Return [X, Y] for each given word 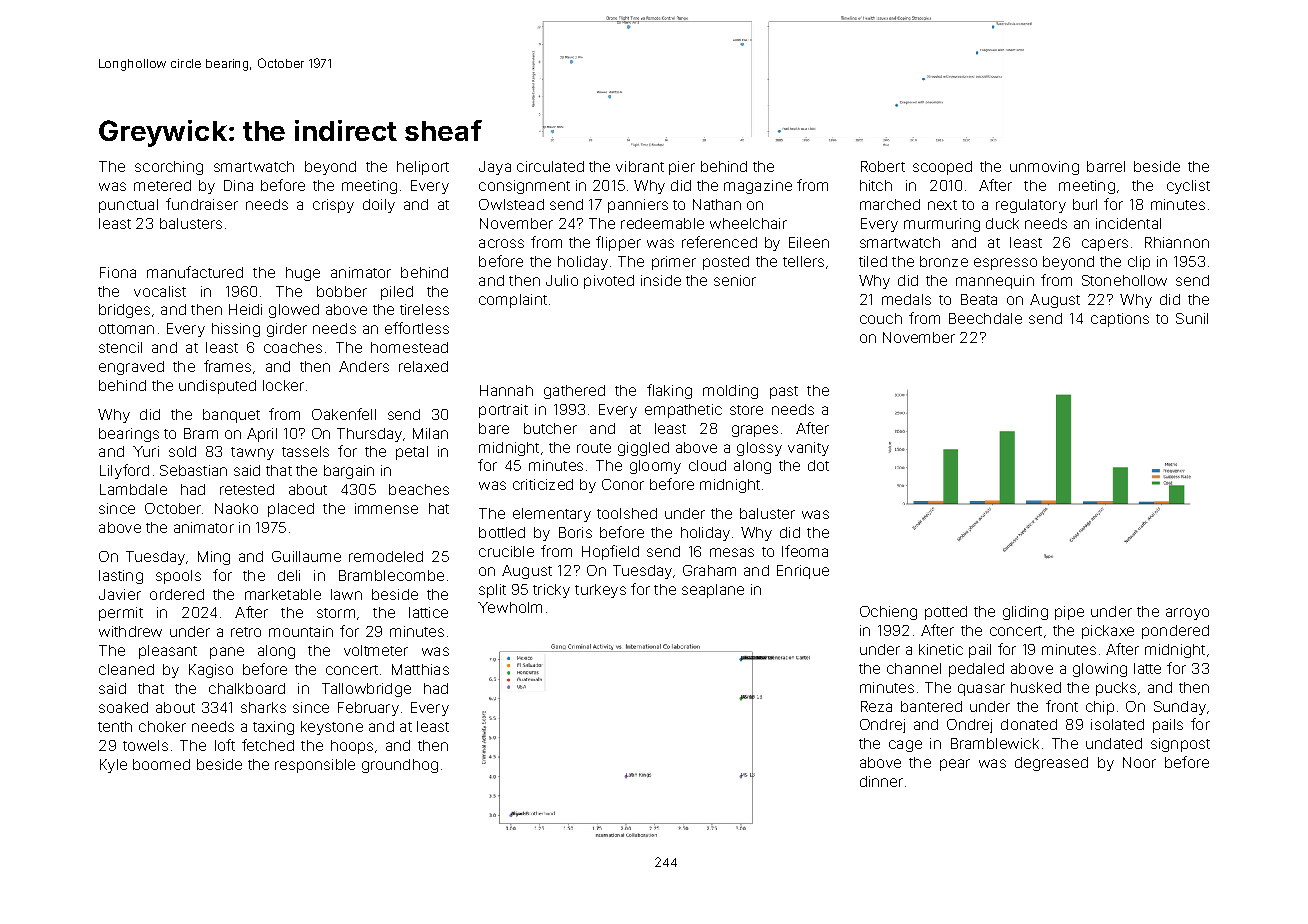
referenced [719, 242]
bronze [944, 261]
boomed [161, 764]
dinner [881, 781]
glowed [294, 311]
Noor [1139, 762]
